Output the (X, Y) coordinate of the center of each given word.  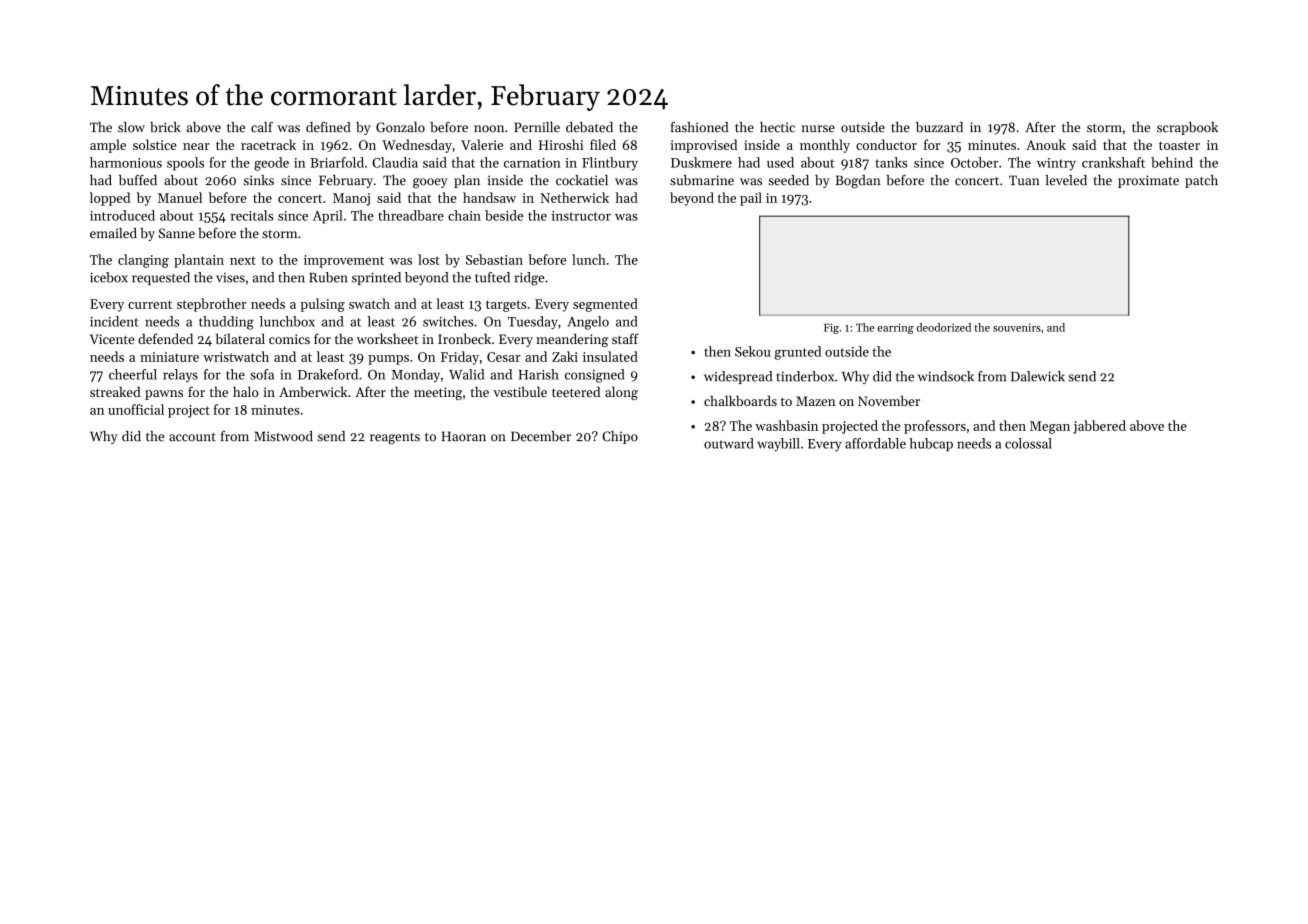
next (243, 260)
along (621, 393)
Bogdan (858, 182)
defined (328, 127)
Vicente (112, 339)
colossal (1028, 443)
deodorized (944, 327)
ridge (529, 279)
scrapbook (1187, 128)
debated (589, 127)
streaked (115, 391)
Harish (539, 374)
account (192, 437)
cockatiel (582, 180)
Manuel (180, 197)
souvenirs (1017, 327)
